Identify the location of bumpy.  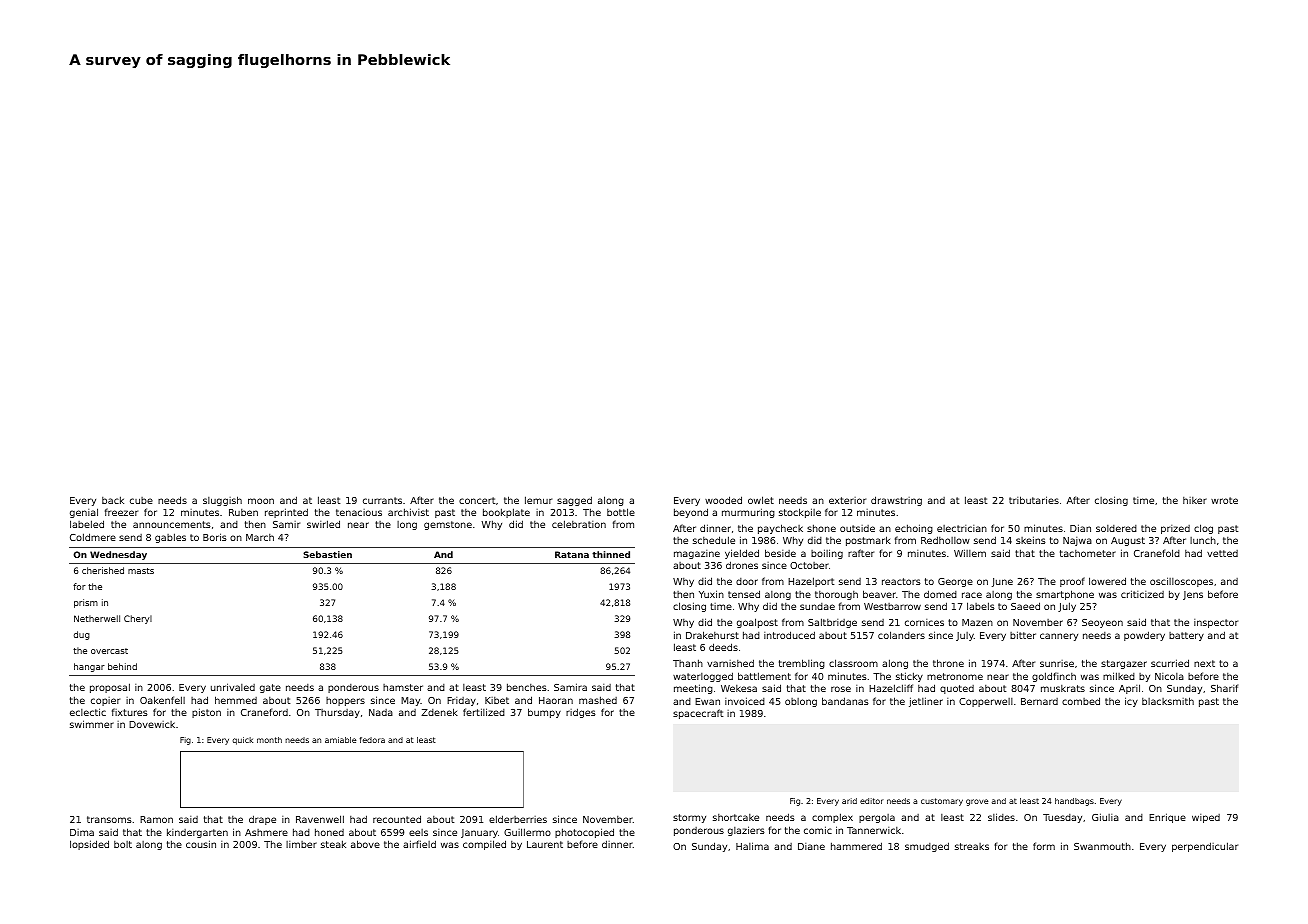
(544, 713).
